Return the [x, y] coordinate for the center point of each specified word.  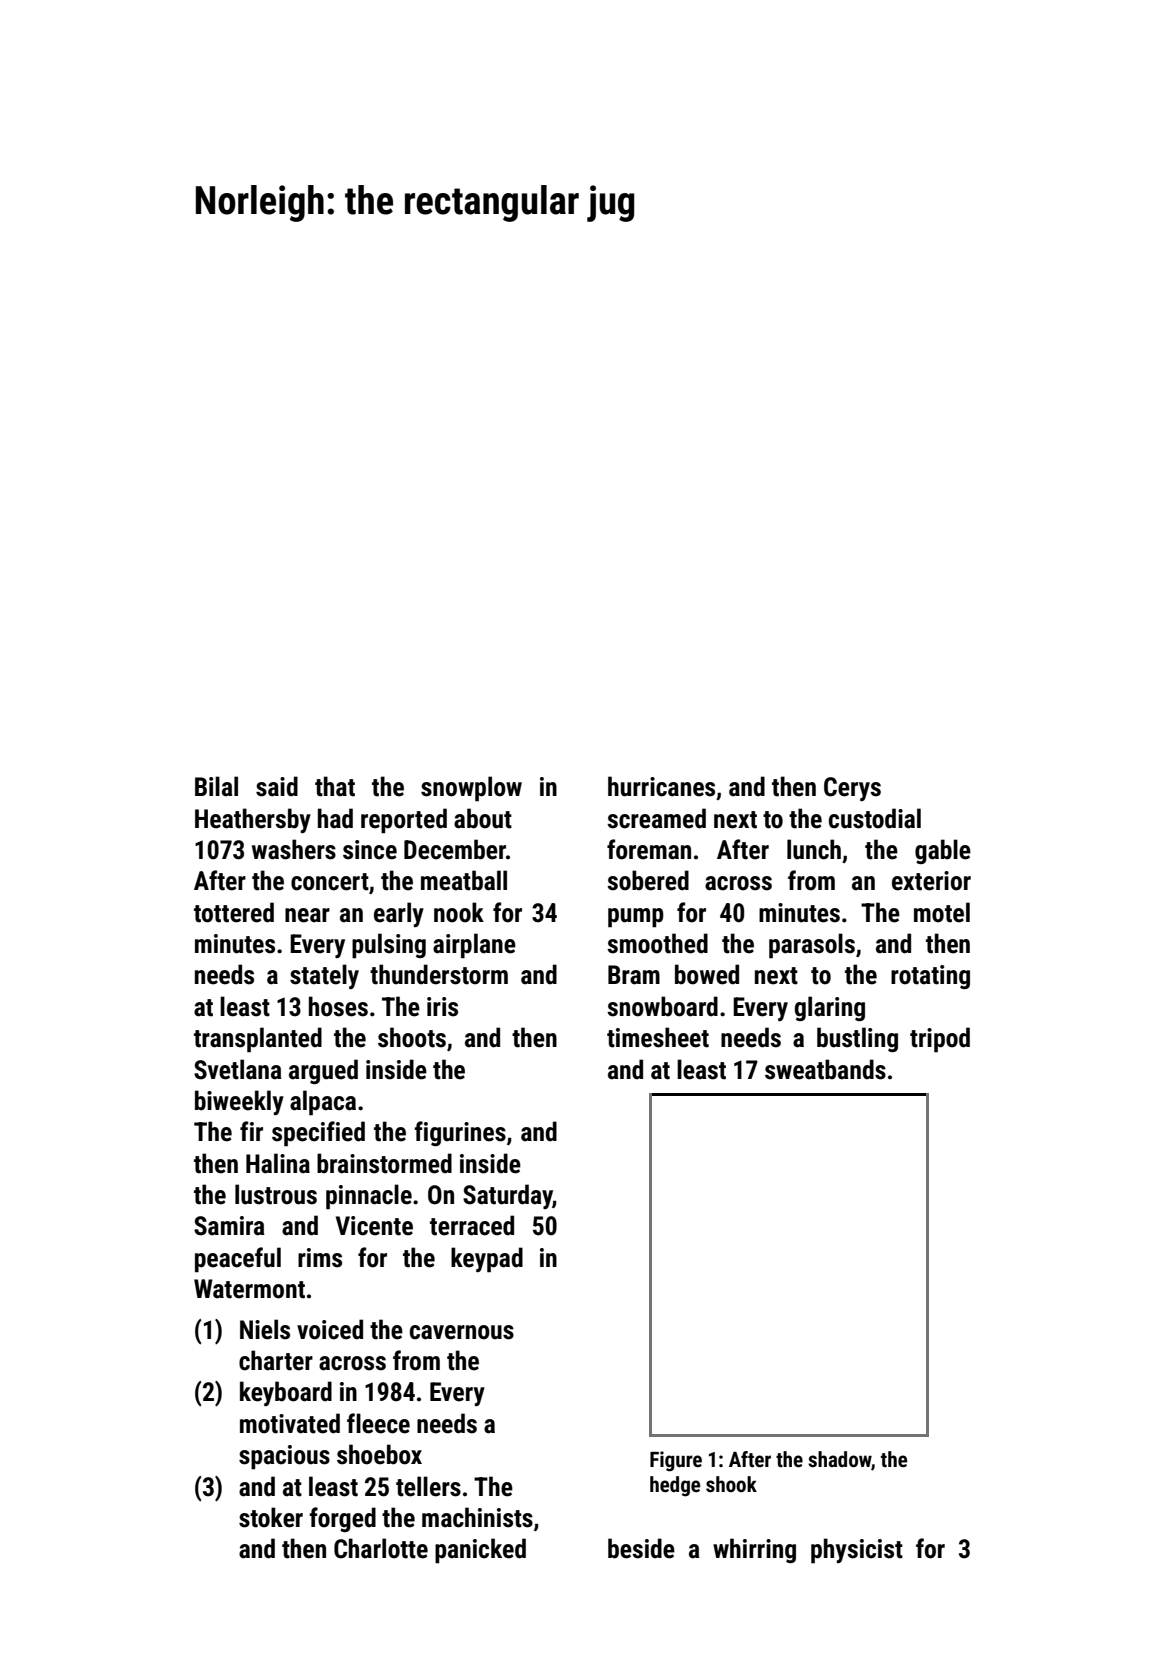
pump [636, 918]
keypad [487, 1260]
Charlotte [381, 1548]
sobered [648, 880]
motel [942, 912]
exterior [931, 881]
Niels [265, 1329]
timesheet [658, 1037]
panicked [480, 1551]
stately [324, 976]
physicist [857, 1551]
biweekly [239, 1102]
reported [404, 821]
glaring [830, 1008]
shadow [840, 1460]
